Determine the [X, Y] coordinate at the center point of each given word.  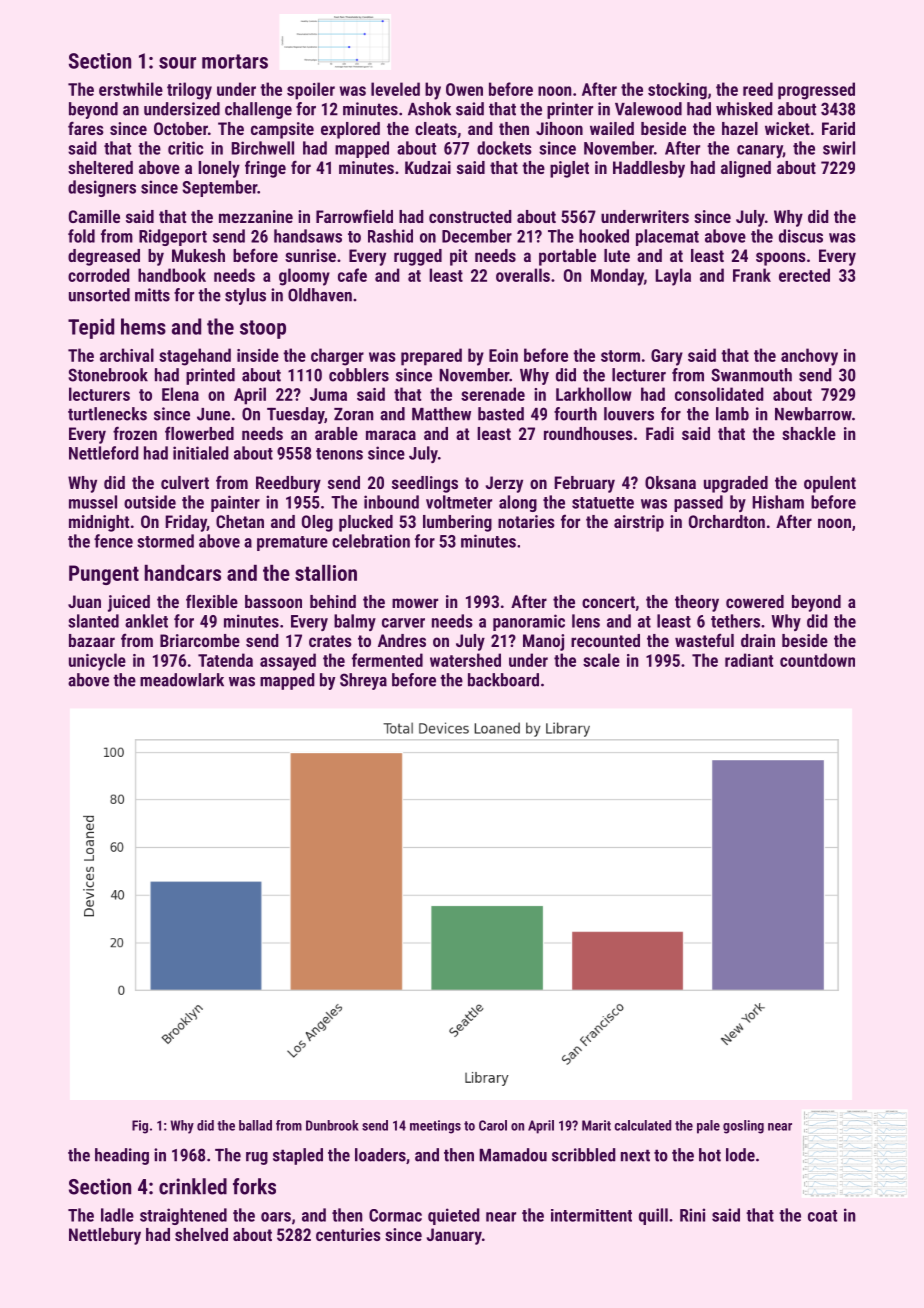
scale [601, 660]
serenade [493, 394]
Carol [493, 1125]
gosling [743, 1127]
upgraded [736, 484]
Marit [596, 1125]
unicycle [97, 662]
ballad [255, 1125]
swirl [839, 148]
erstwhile [131, 89]
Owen [464, 89]
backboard [503, 680]
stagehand [195, 357]
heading [122, 1156]
